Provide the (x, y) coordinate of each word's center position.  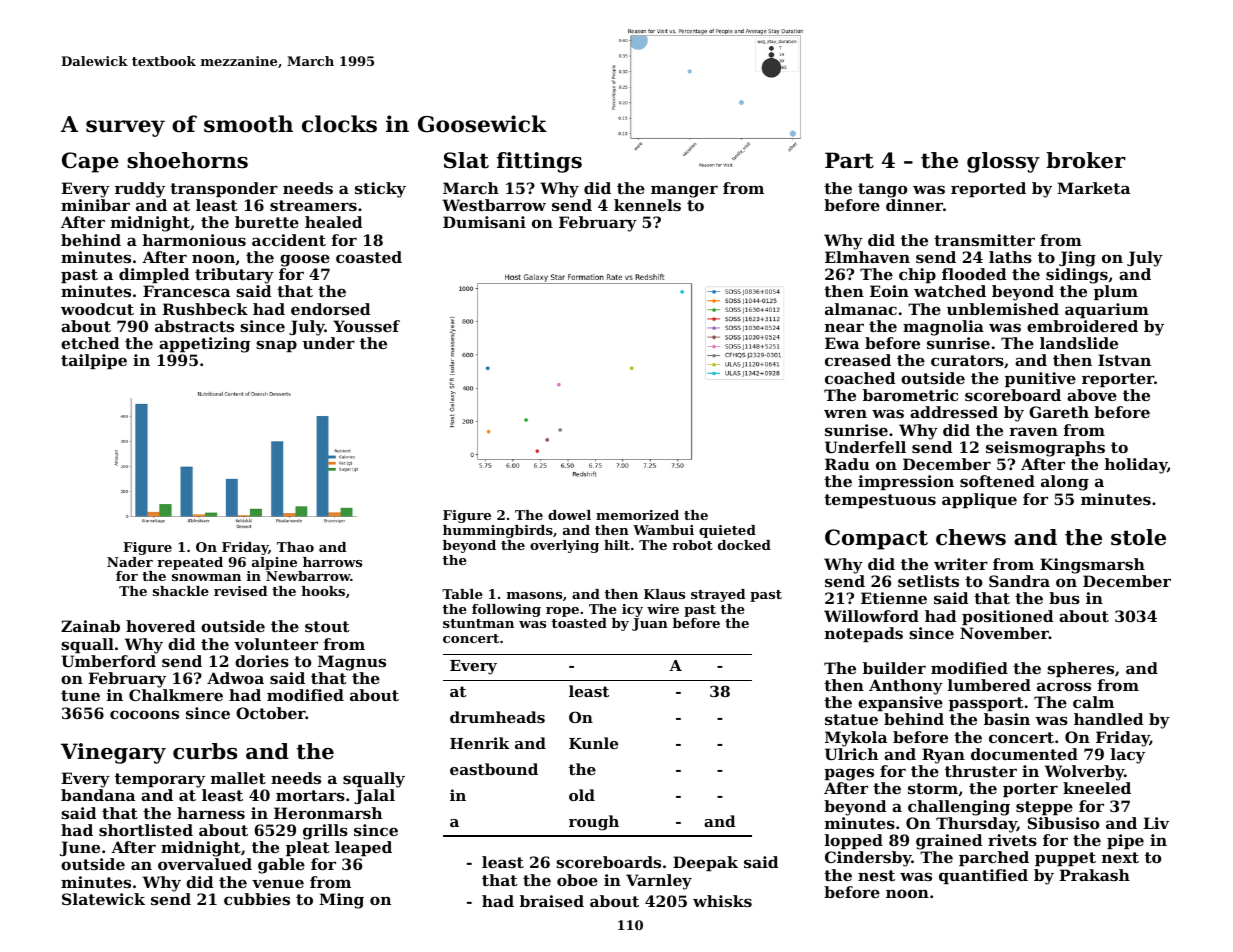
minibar (95, 205)
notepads (864, 634)
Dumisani (484, 222)
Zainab (90, 626)
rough (594, 823)
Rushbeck (205, 309)
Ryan (943, 756)
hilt (617, 545)
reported (988, 189)
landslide (1079, 343)
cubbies (257, 899)
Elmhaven (867, 257)
